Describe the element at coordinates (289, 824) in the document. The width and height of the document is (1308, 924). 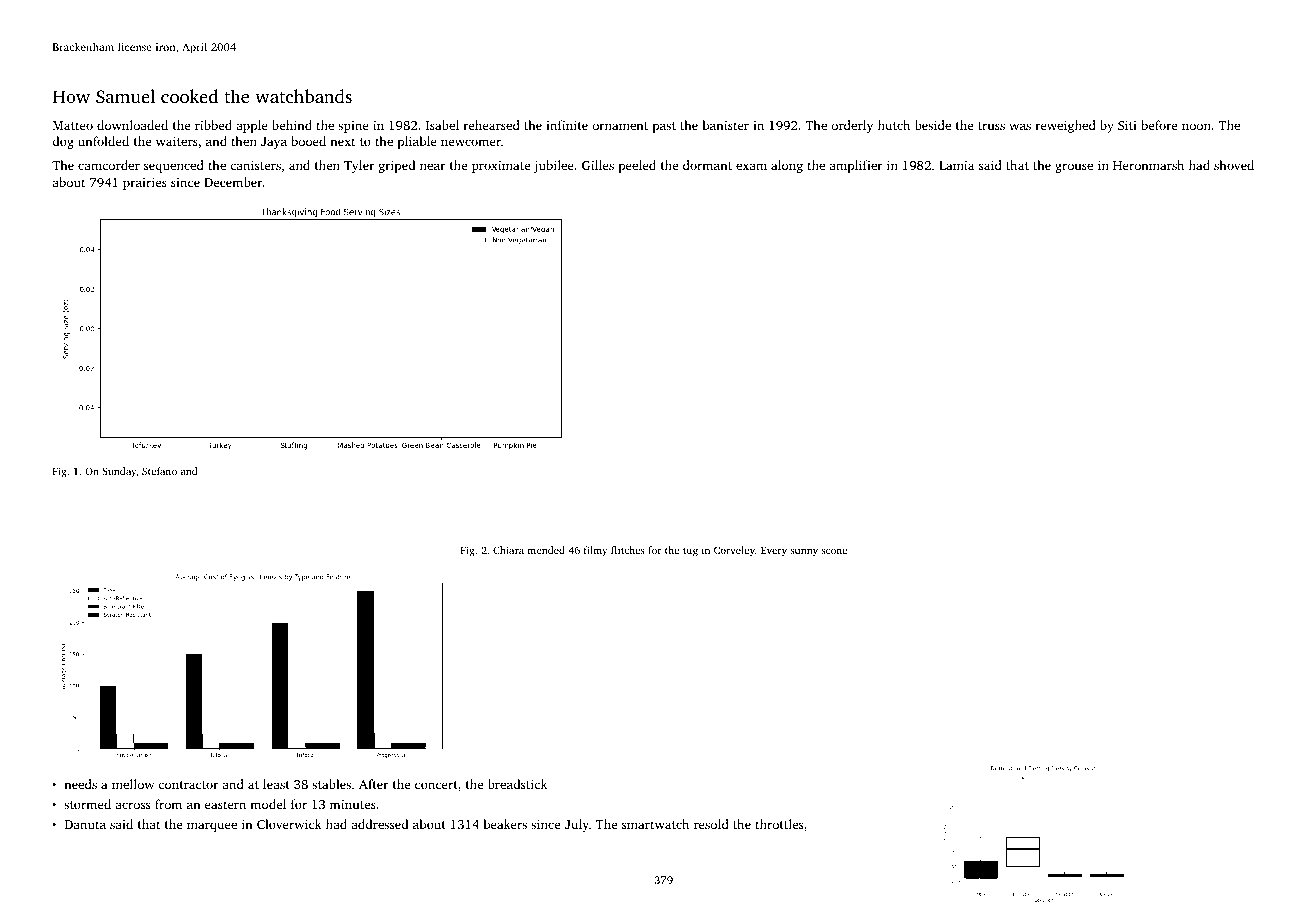
I see `Cloverwick` at that location.
